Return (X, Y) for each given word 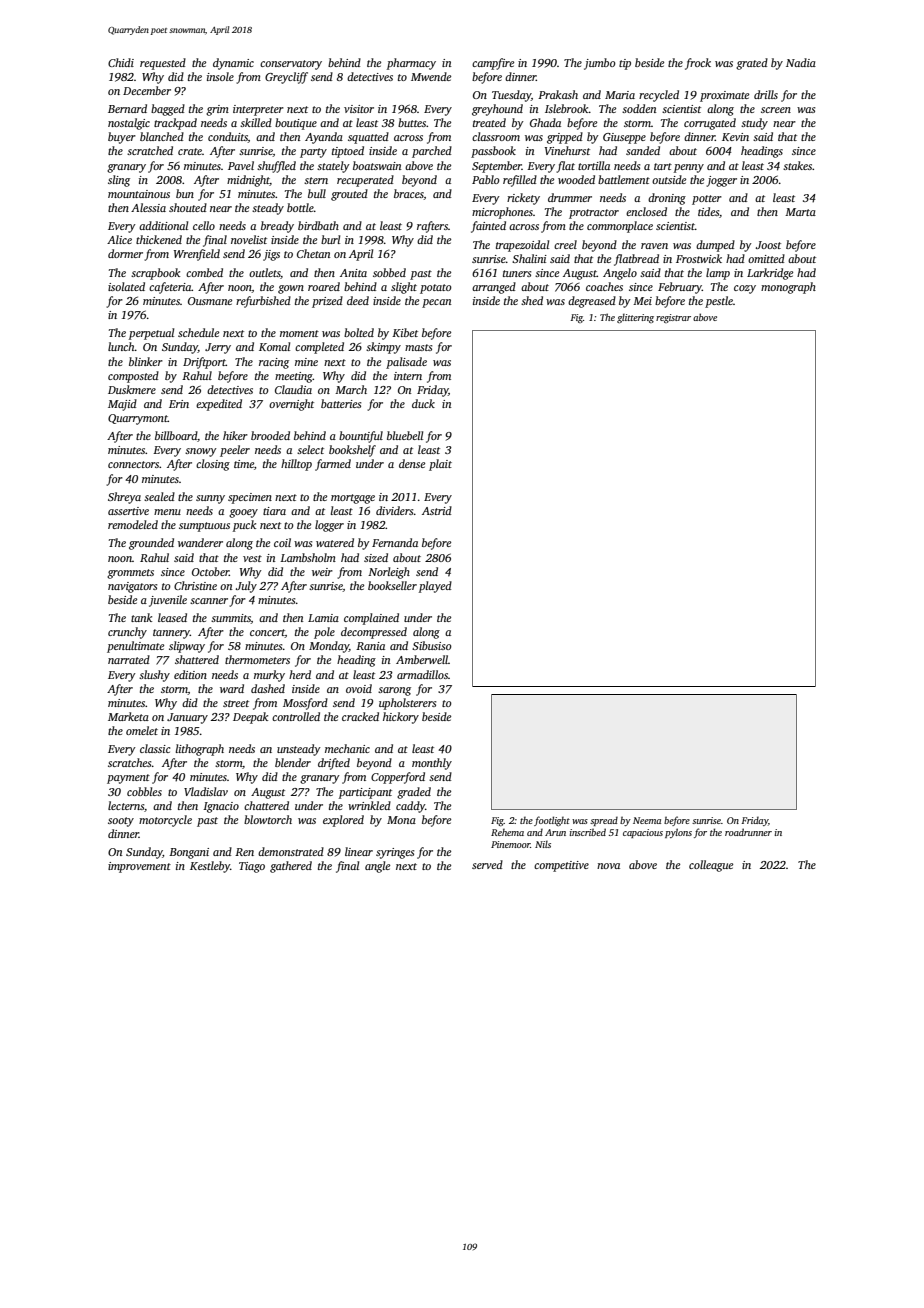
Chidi (121, 62)
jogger (721, 181)
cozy (745, 289)
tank (141, 617)
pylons (678, 833)
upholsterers (407, 704)
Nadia (801, 62)
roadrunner (748, 832)
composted (133, 377)
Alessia (148, 207)
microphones (502, 213)
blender (293, 762)
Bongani (189, 853)
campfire (493, 64)
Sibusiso (432, 645)
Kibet (405, 332)
